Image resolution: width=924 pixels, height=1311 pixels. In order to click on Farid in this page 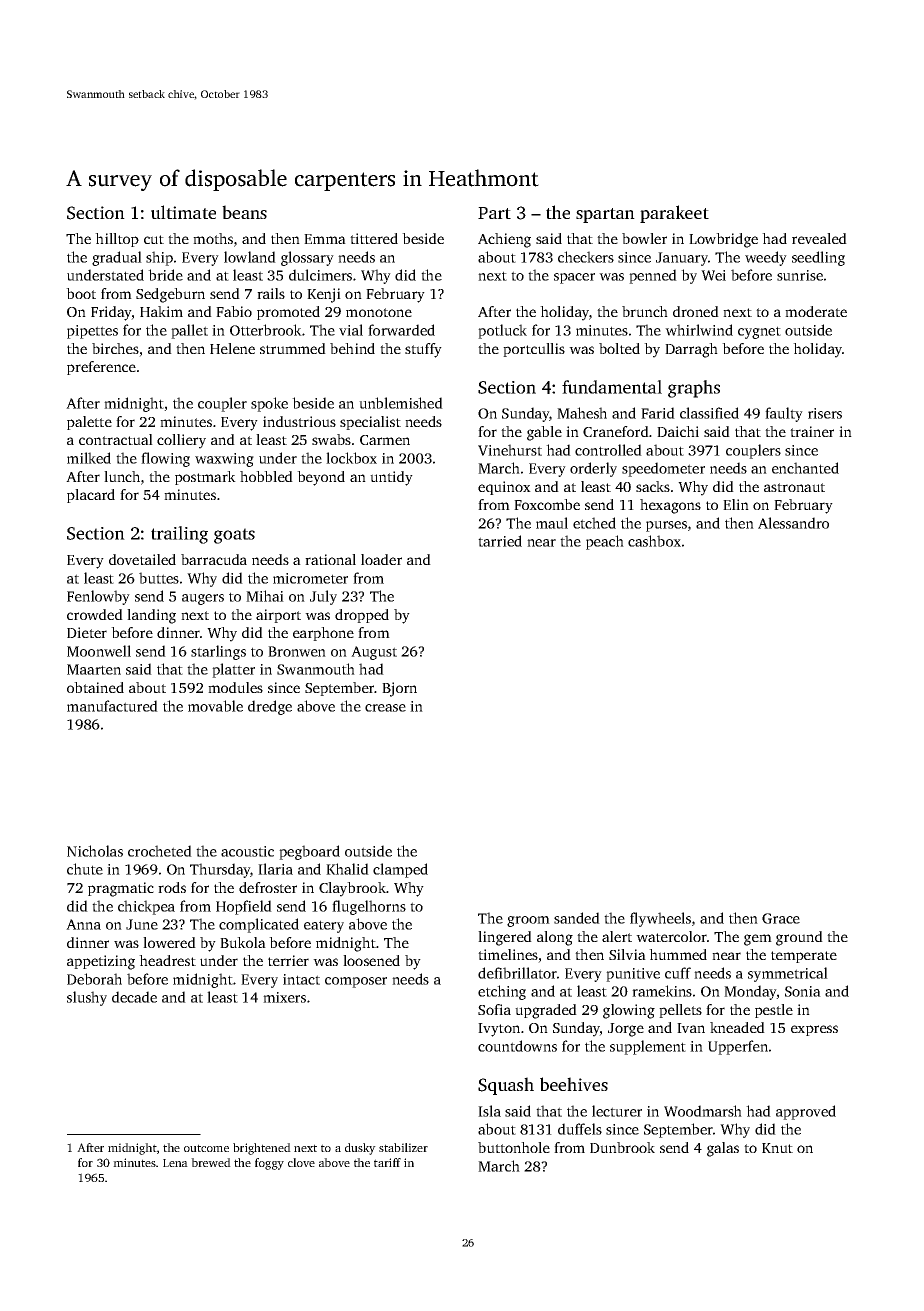, I will do `click(658, 413)`.
